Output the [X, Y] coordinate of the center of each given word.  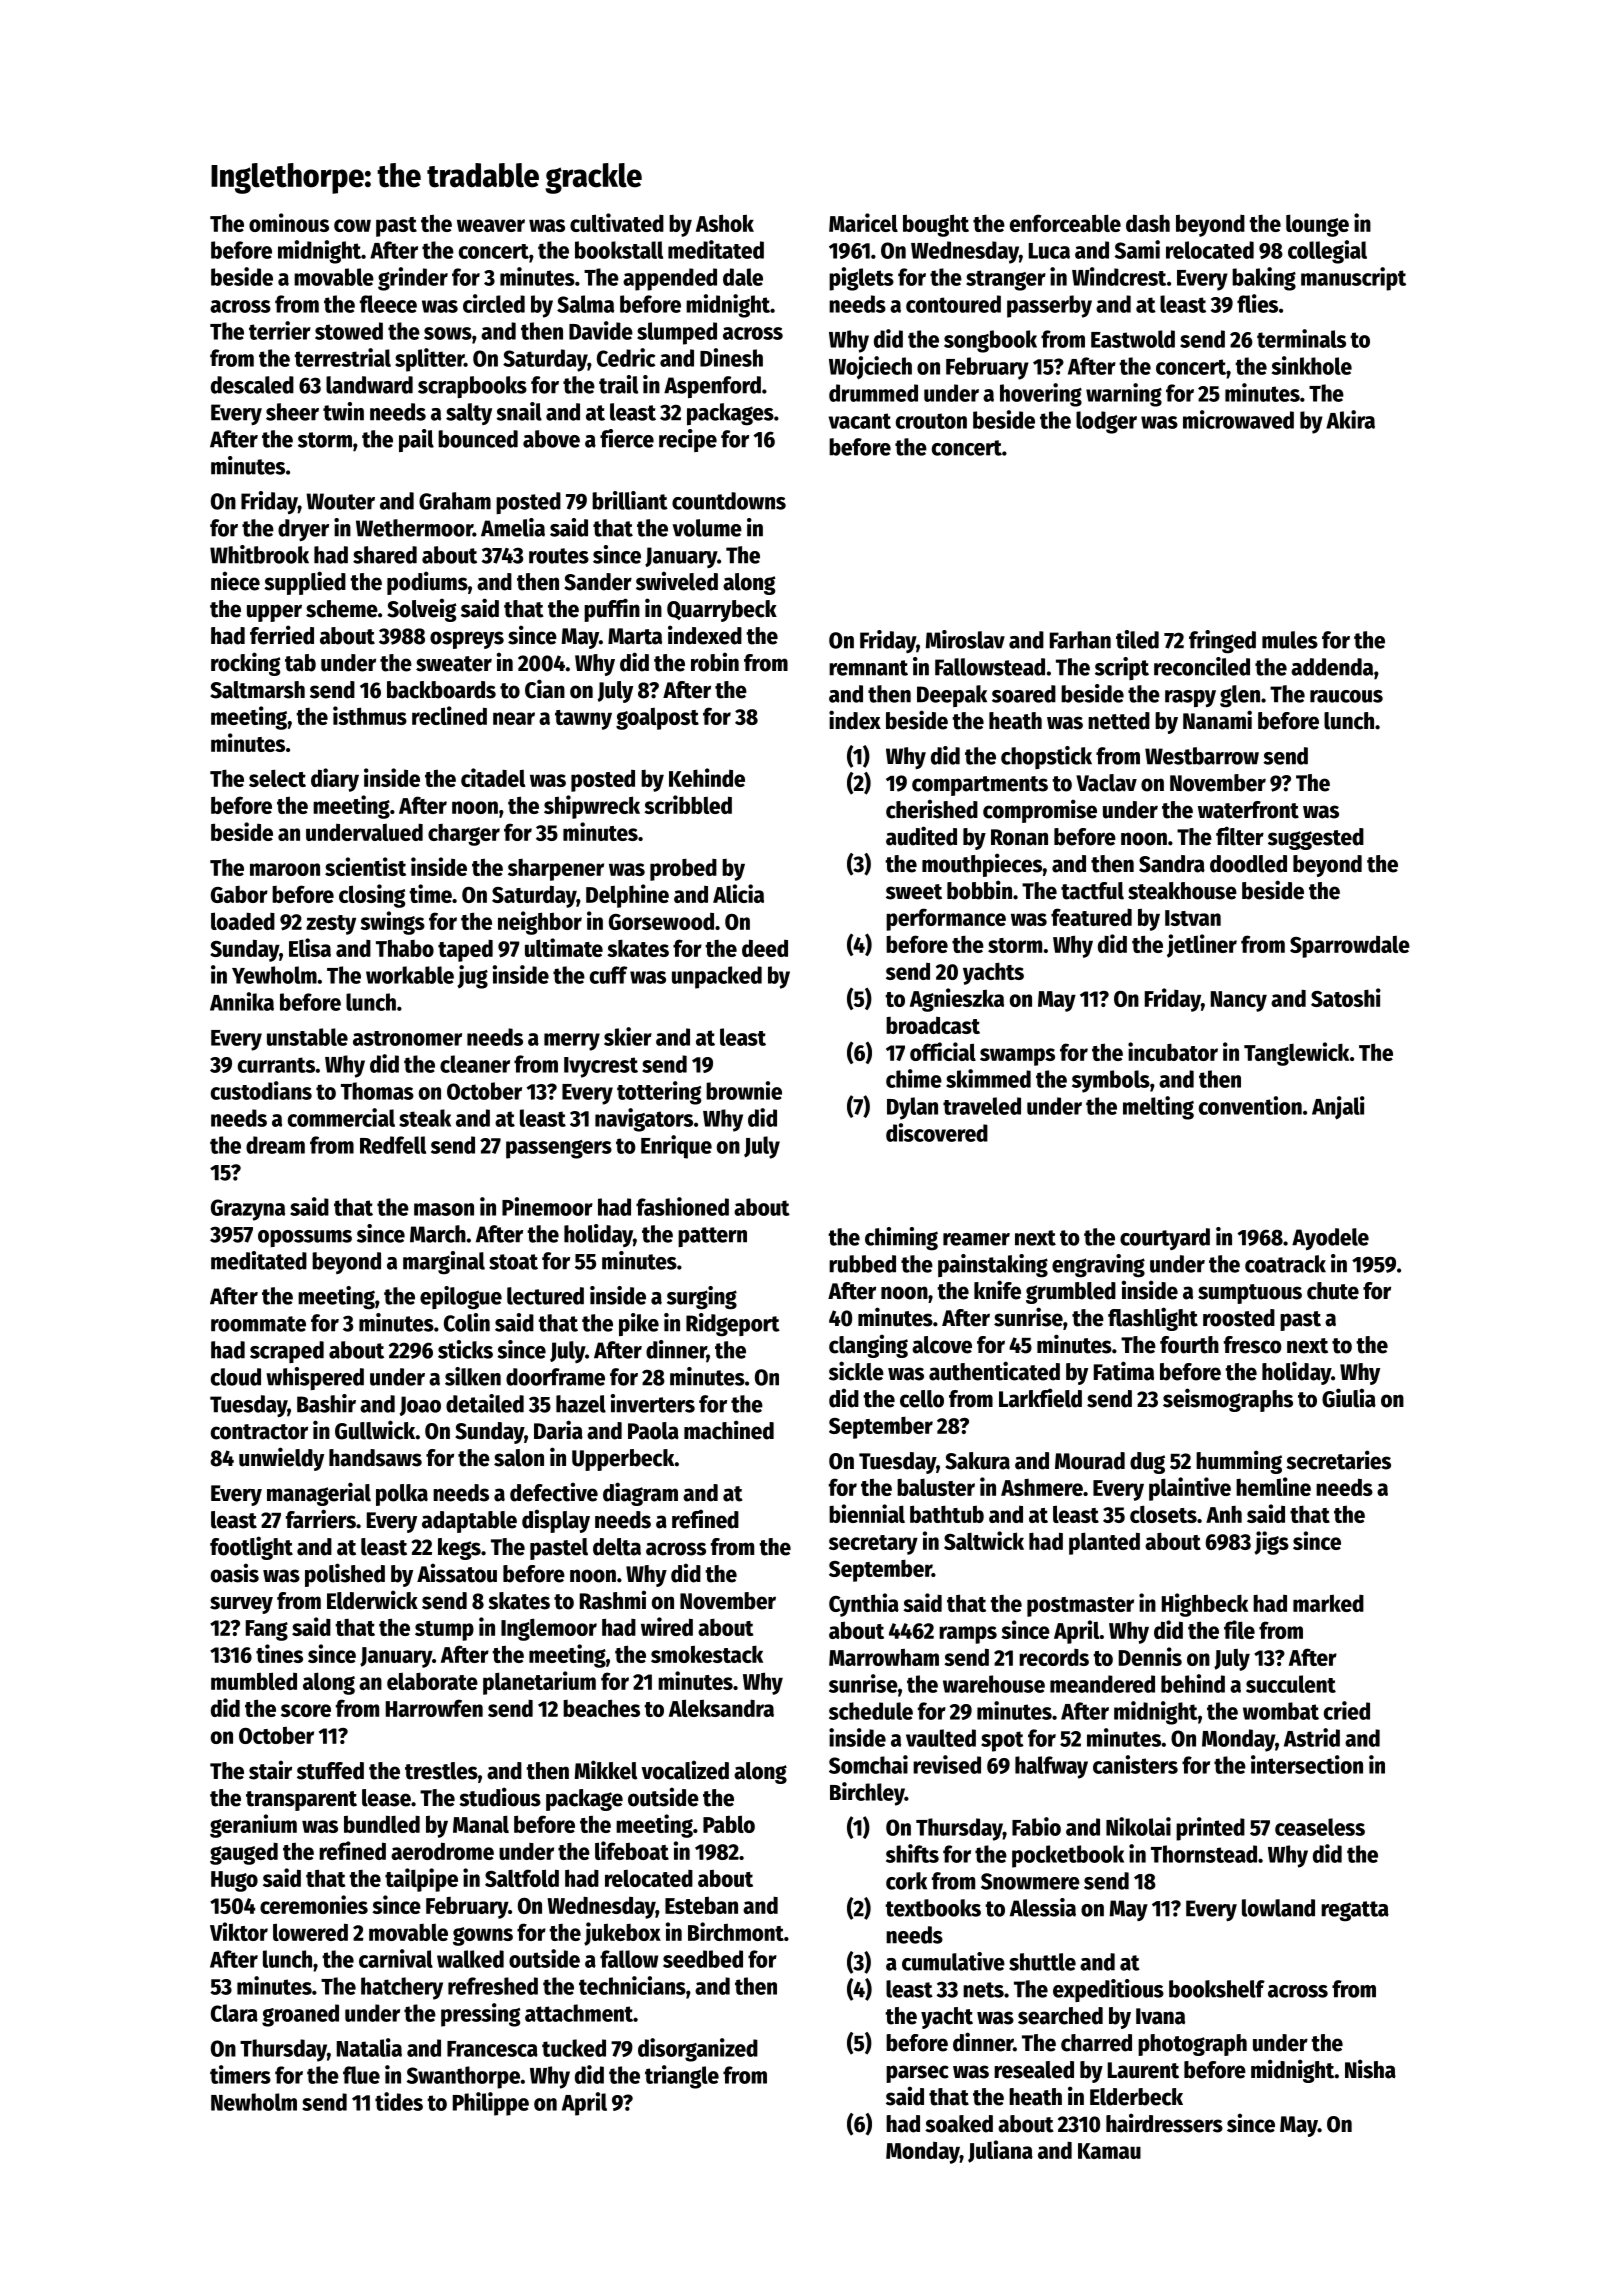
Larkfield [1040, 1398]
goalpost [657, 719]
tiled [1137, 639]
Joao [420, 1406]
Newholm [254, 2102]
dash [1148, 223]
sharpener [556, 870]
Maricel [863, 222]
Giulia [1349, 1398]
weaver [491, 225]
